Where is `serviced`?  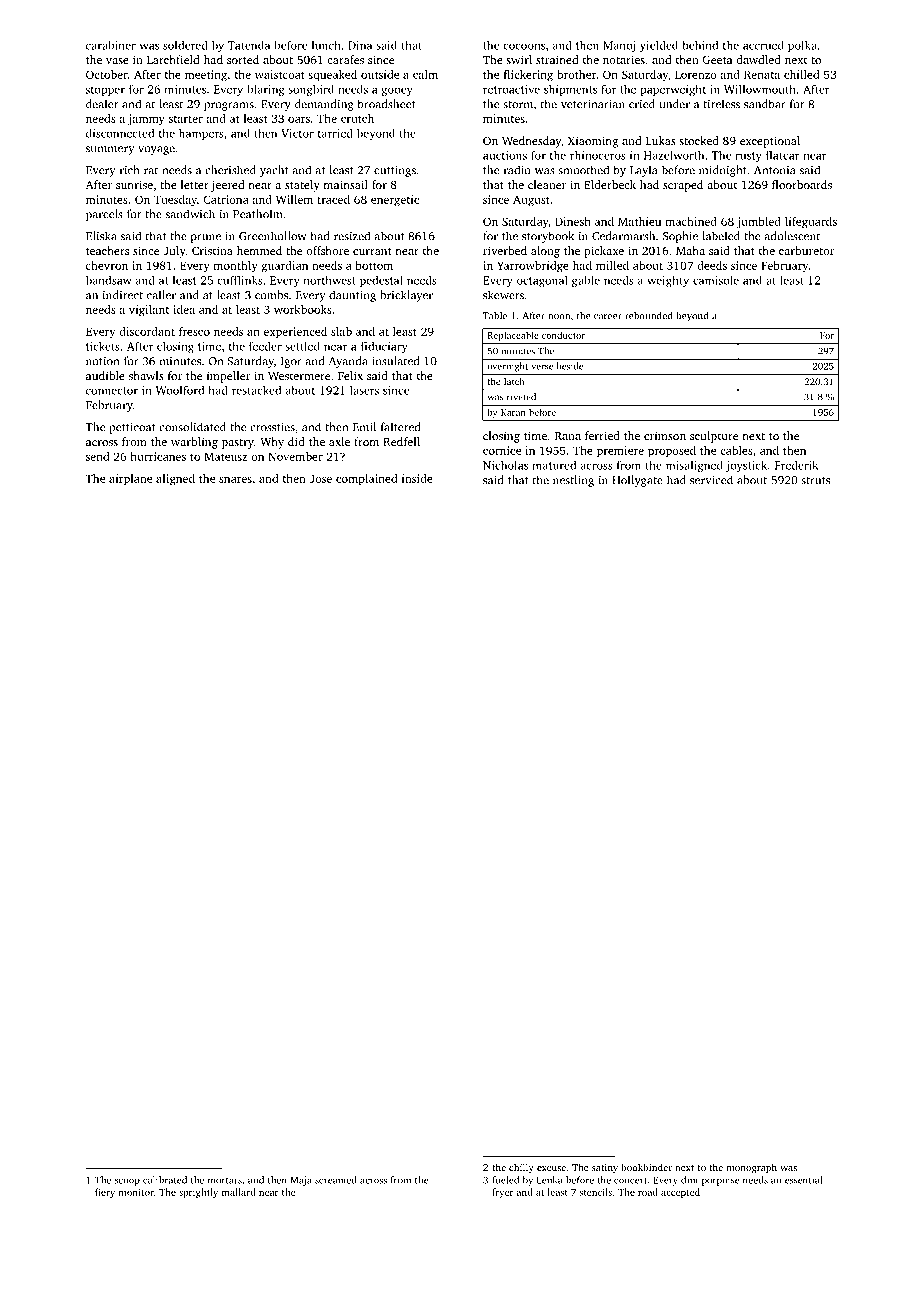
serviced is located at coordinates (711, 480).
